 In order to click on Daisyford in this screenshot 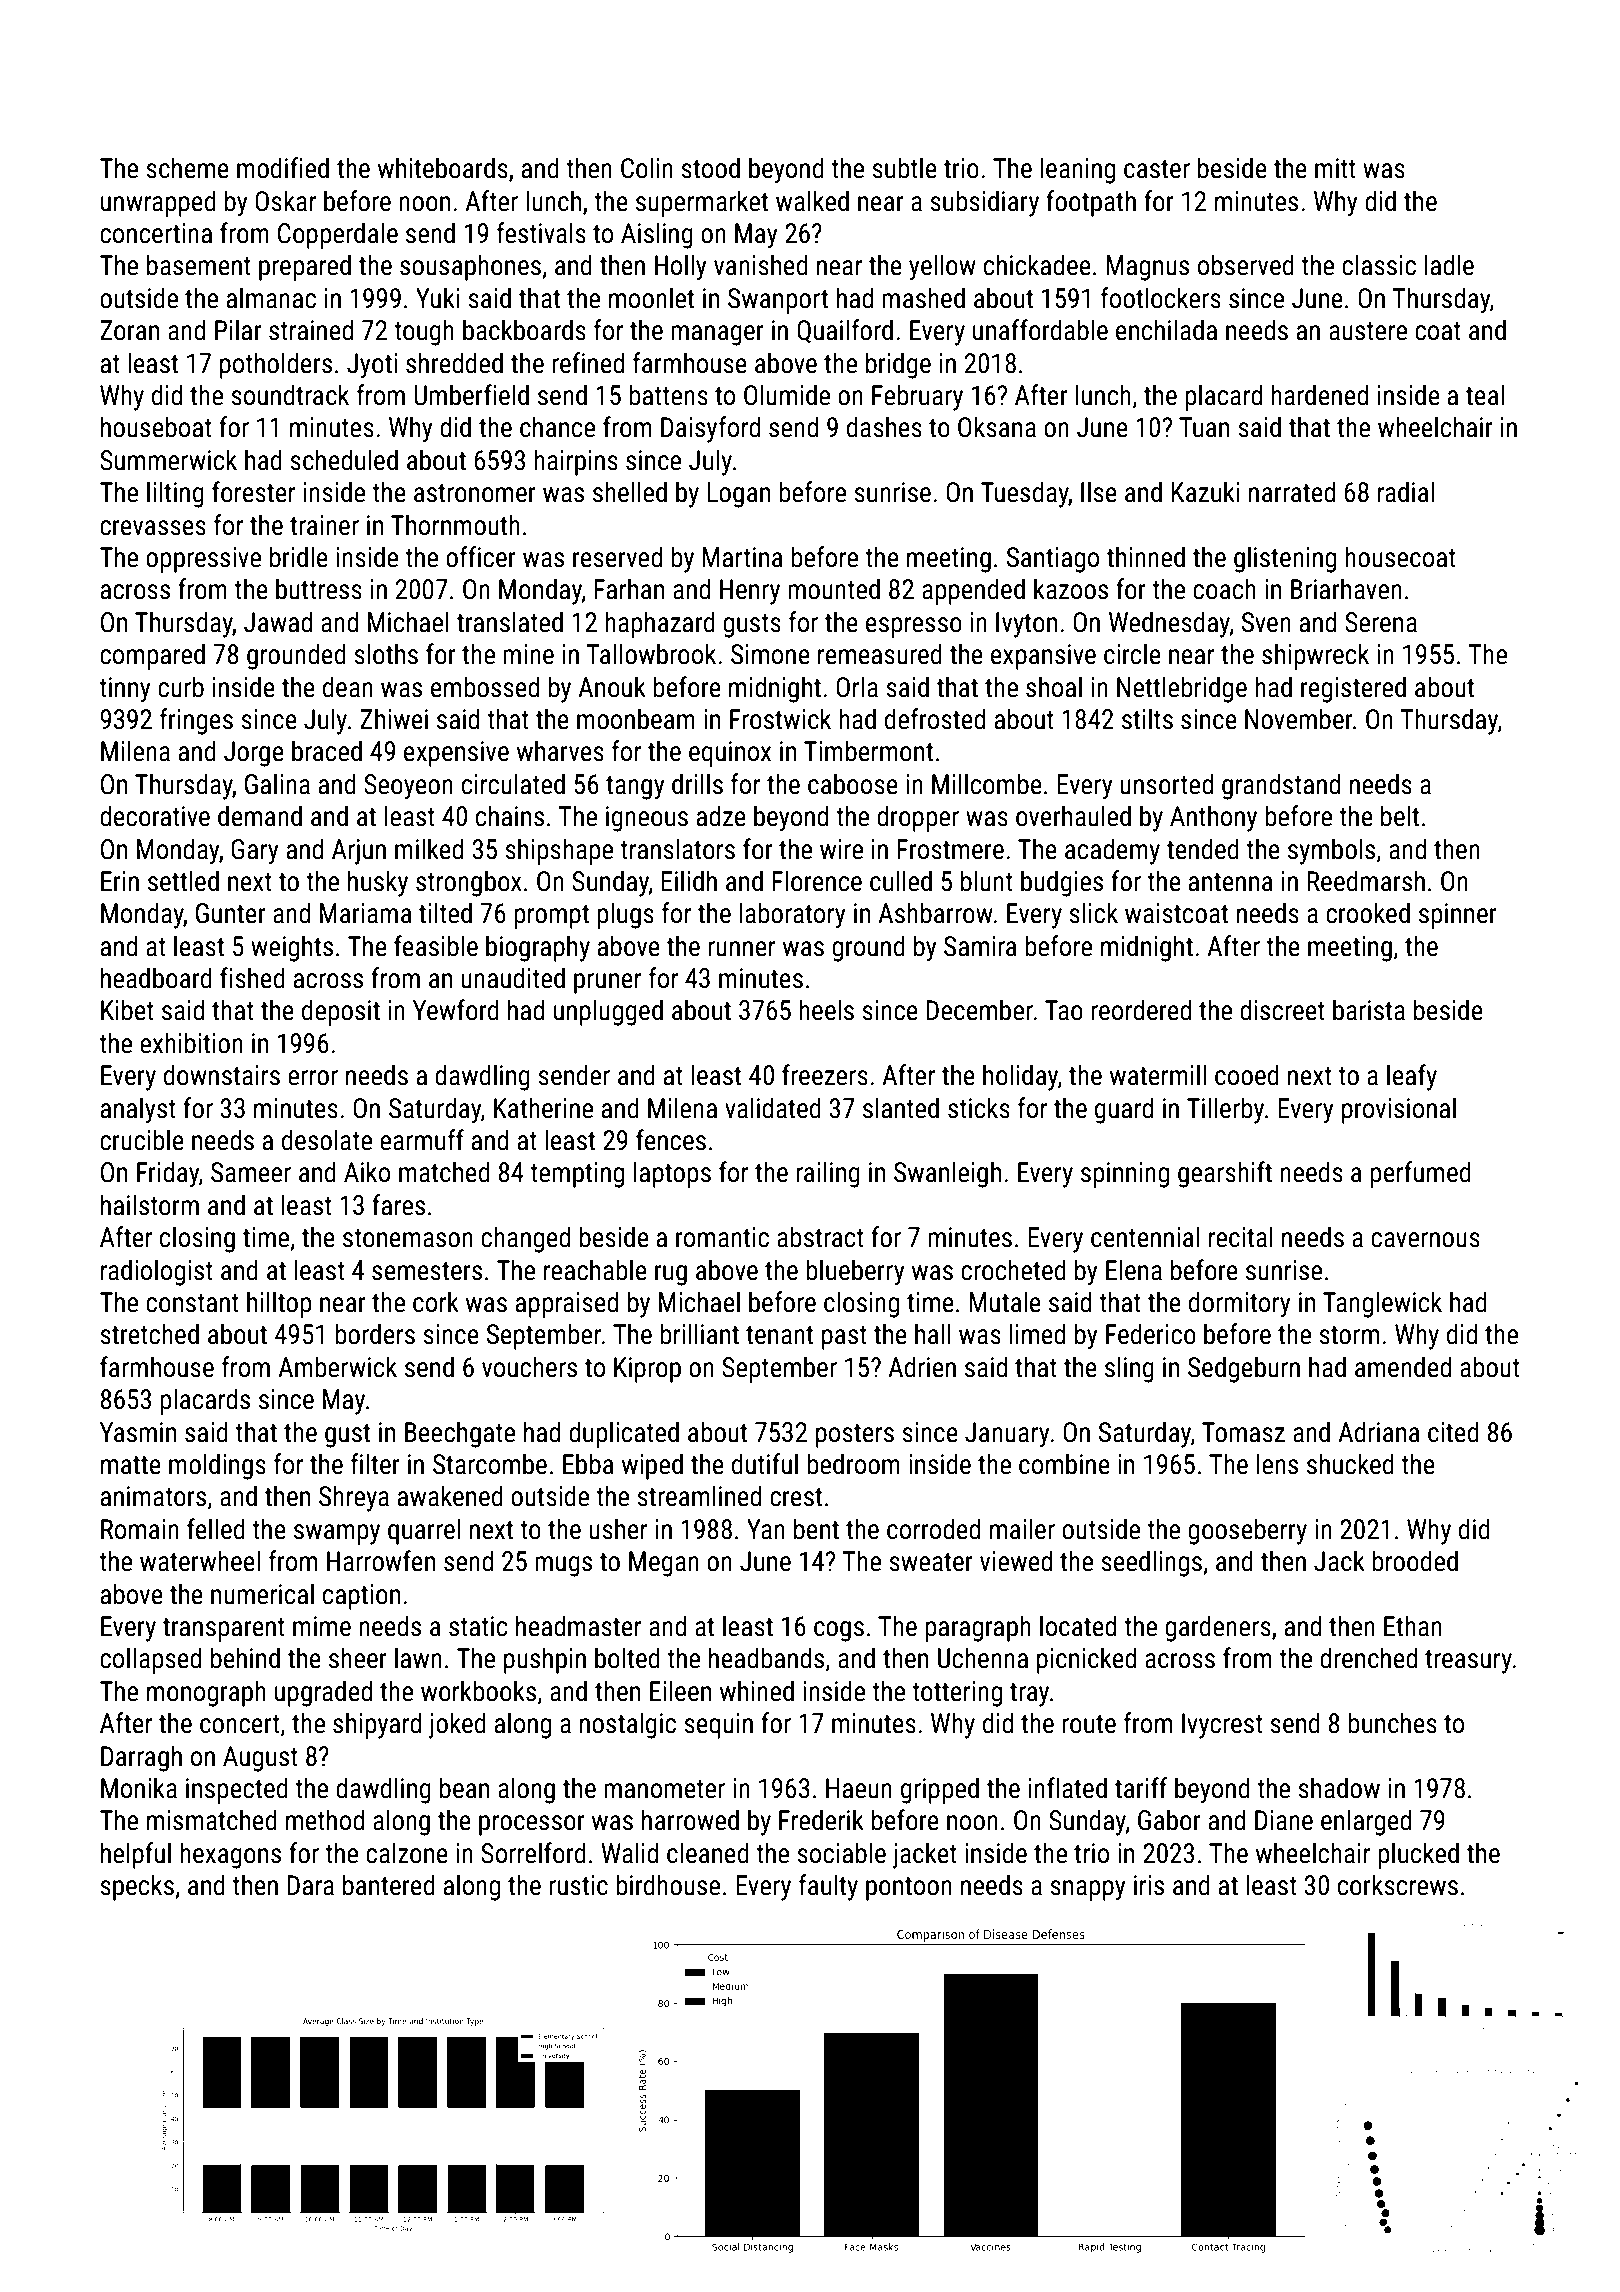, I will do `click(710, 429)`.
